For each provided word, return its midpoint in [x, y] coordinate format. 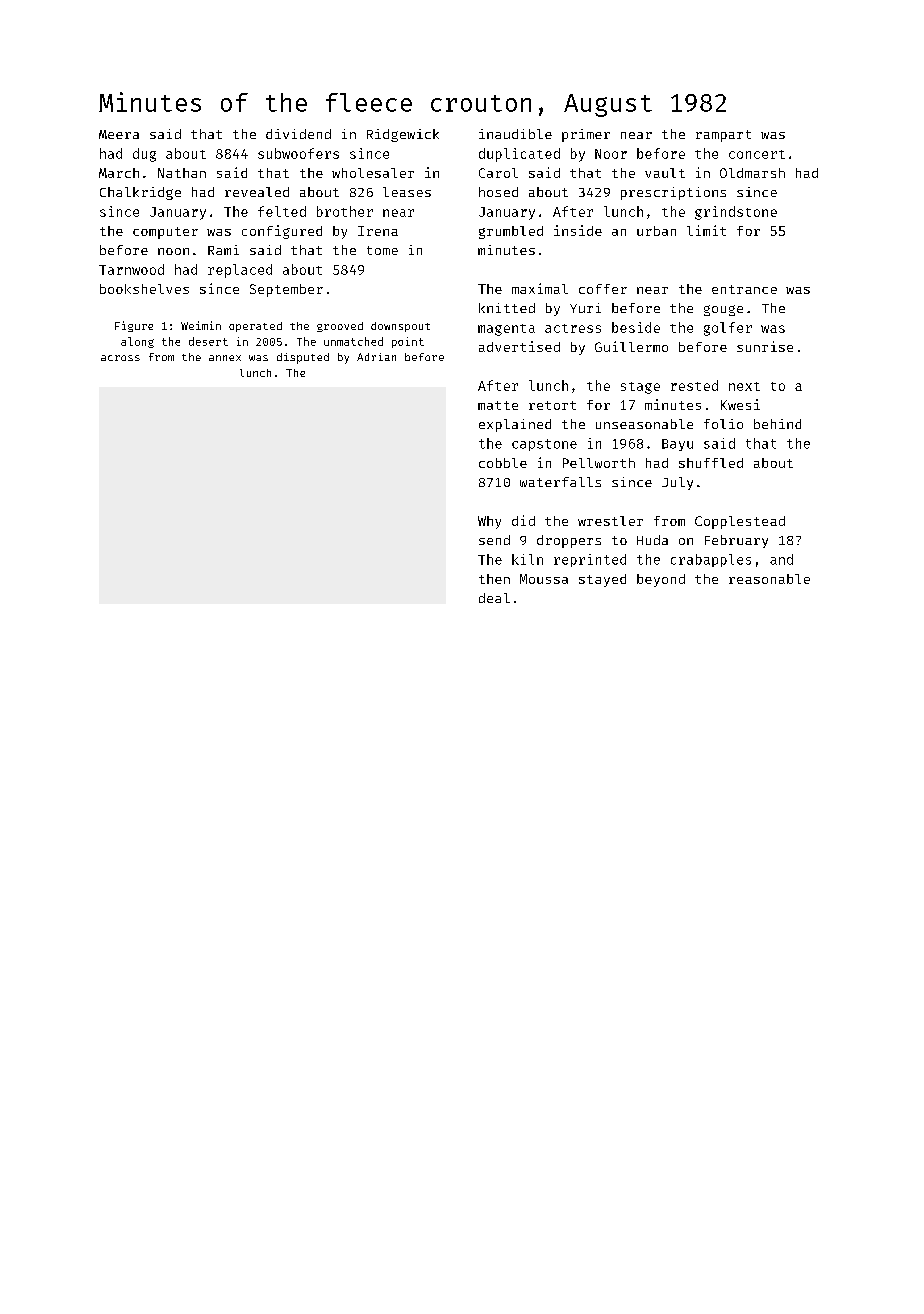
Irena [378, 231]
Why [489, 522]
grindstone [736, 213]
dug [144, 155]
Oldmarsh [752, 173]
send [494, 540]
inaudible [515, 134]
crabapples [711, 560]
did [523, 520]
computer [165, 233]
